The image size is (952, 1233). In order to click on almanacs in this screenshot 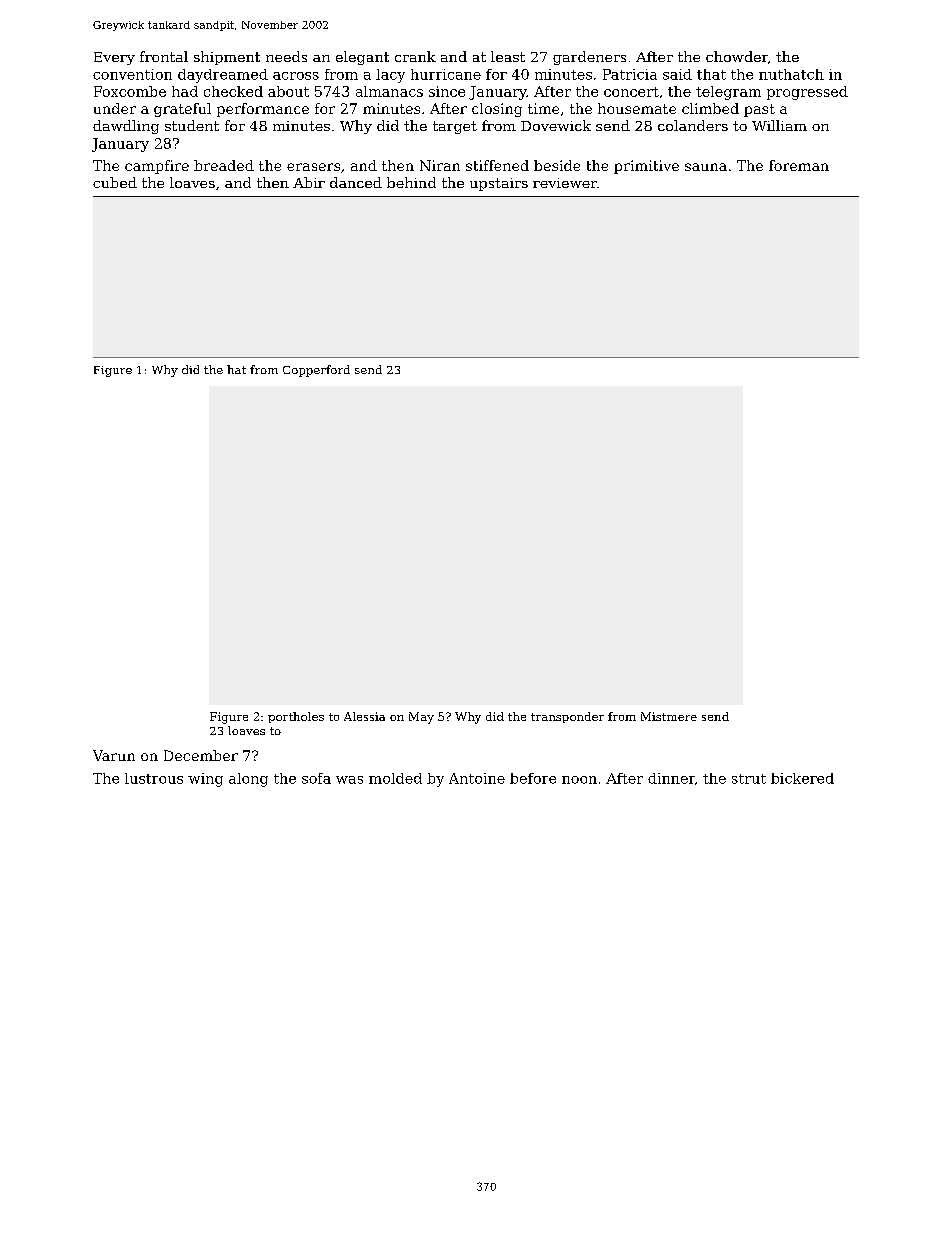, I will do `click(389, 91)`.
